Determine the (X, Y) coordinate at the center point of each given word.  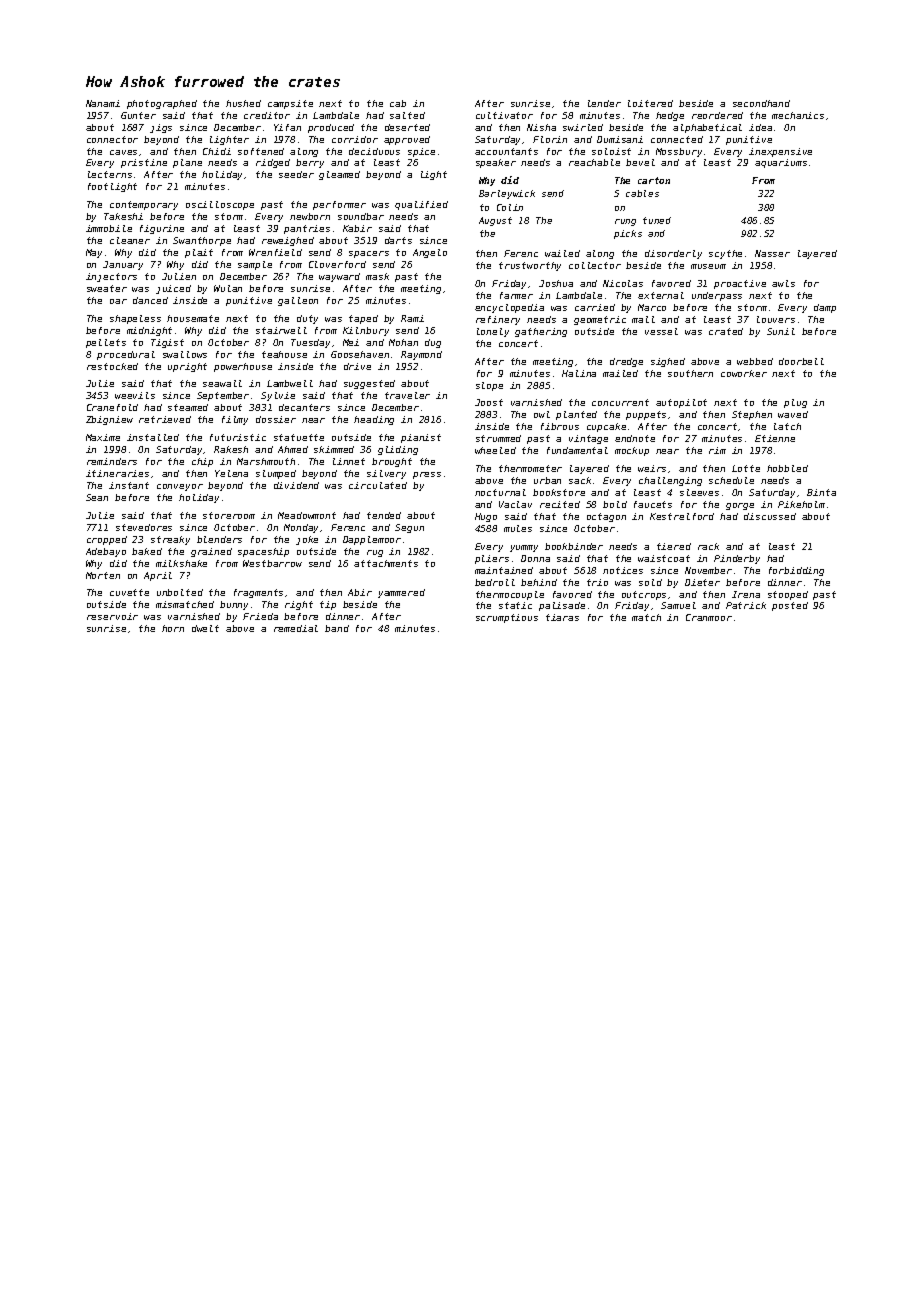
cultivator (504, 115)
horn (173, 628)
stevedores (144, 527)
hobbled (787, 468)
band (337, 628)
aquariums (781, 163)
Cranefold (112, 407)
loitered (650, 103)
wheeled (495, 450)
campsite (290, 104)
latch (787, 426)
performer (339, 205)
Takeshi (123, 216)
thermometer (530, 468)
